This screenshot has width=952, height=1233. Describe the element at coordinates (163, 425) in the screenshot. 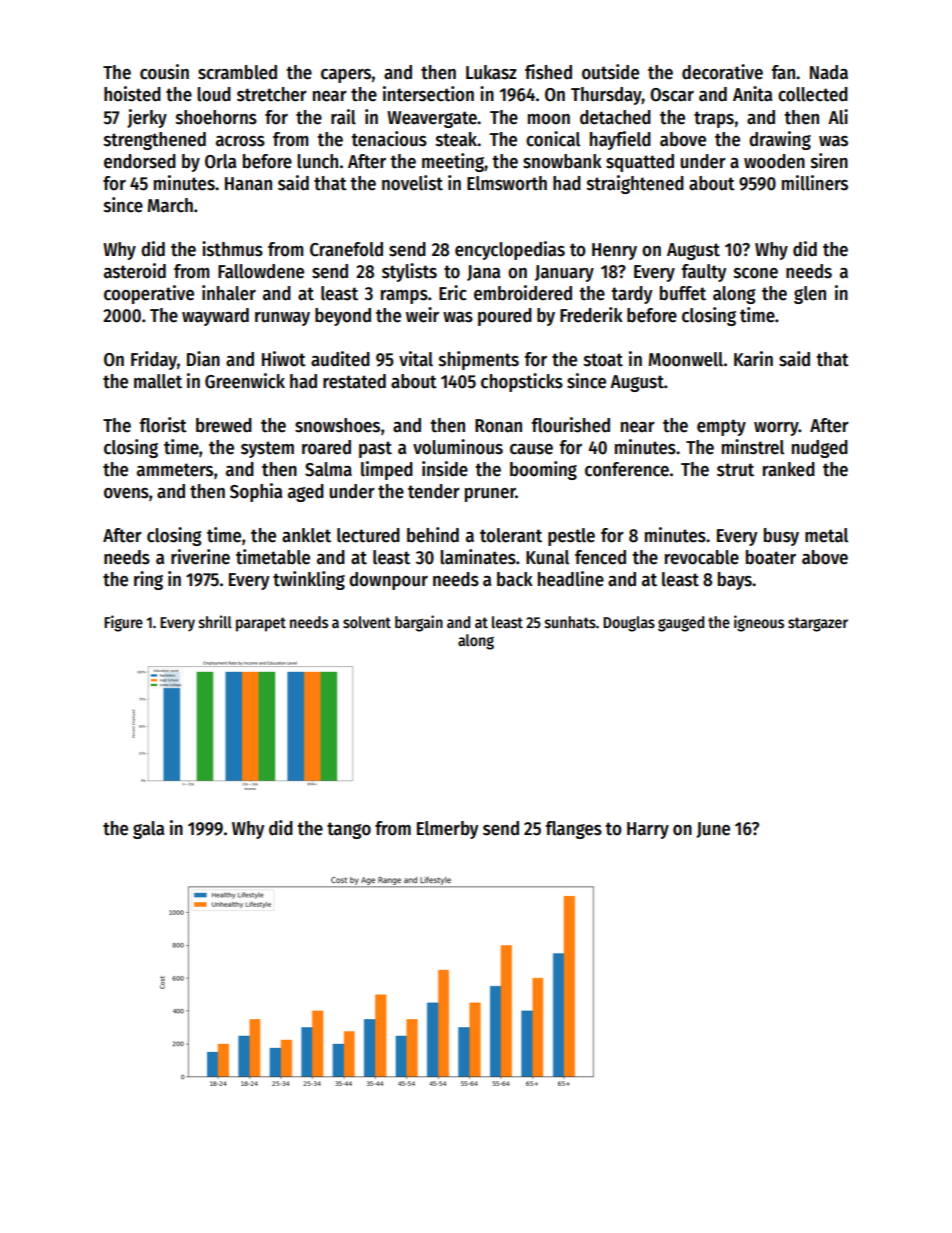

I see `florist` at that location.
